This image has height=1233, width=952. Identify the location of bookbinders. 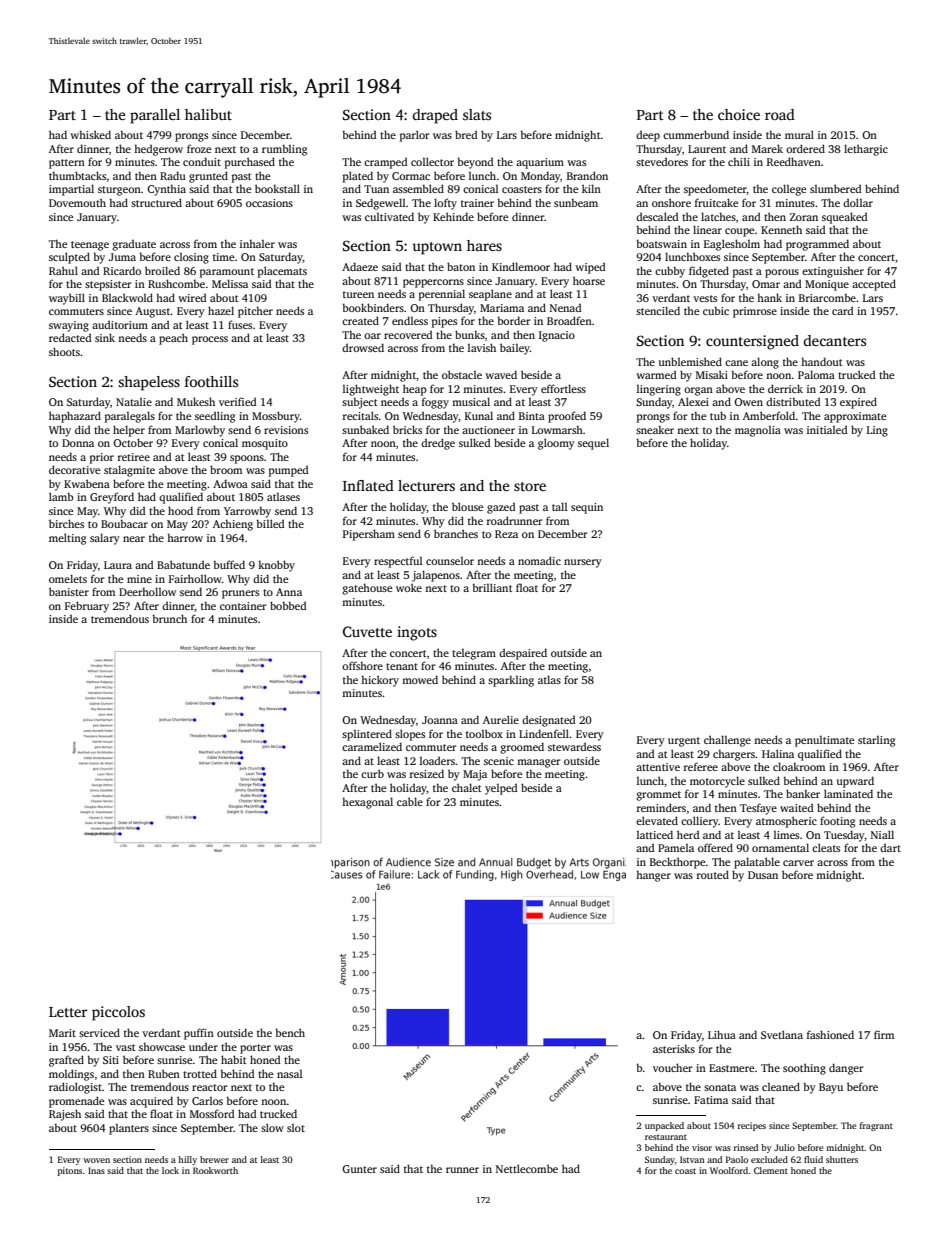
(373, 307).
